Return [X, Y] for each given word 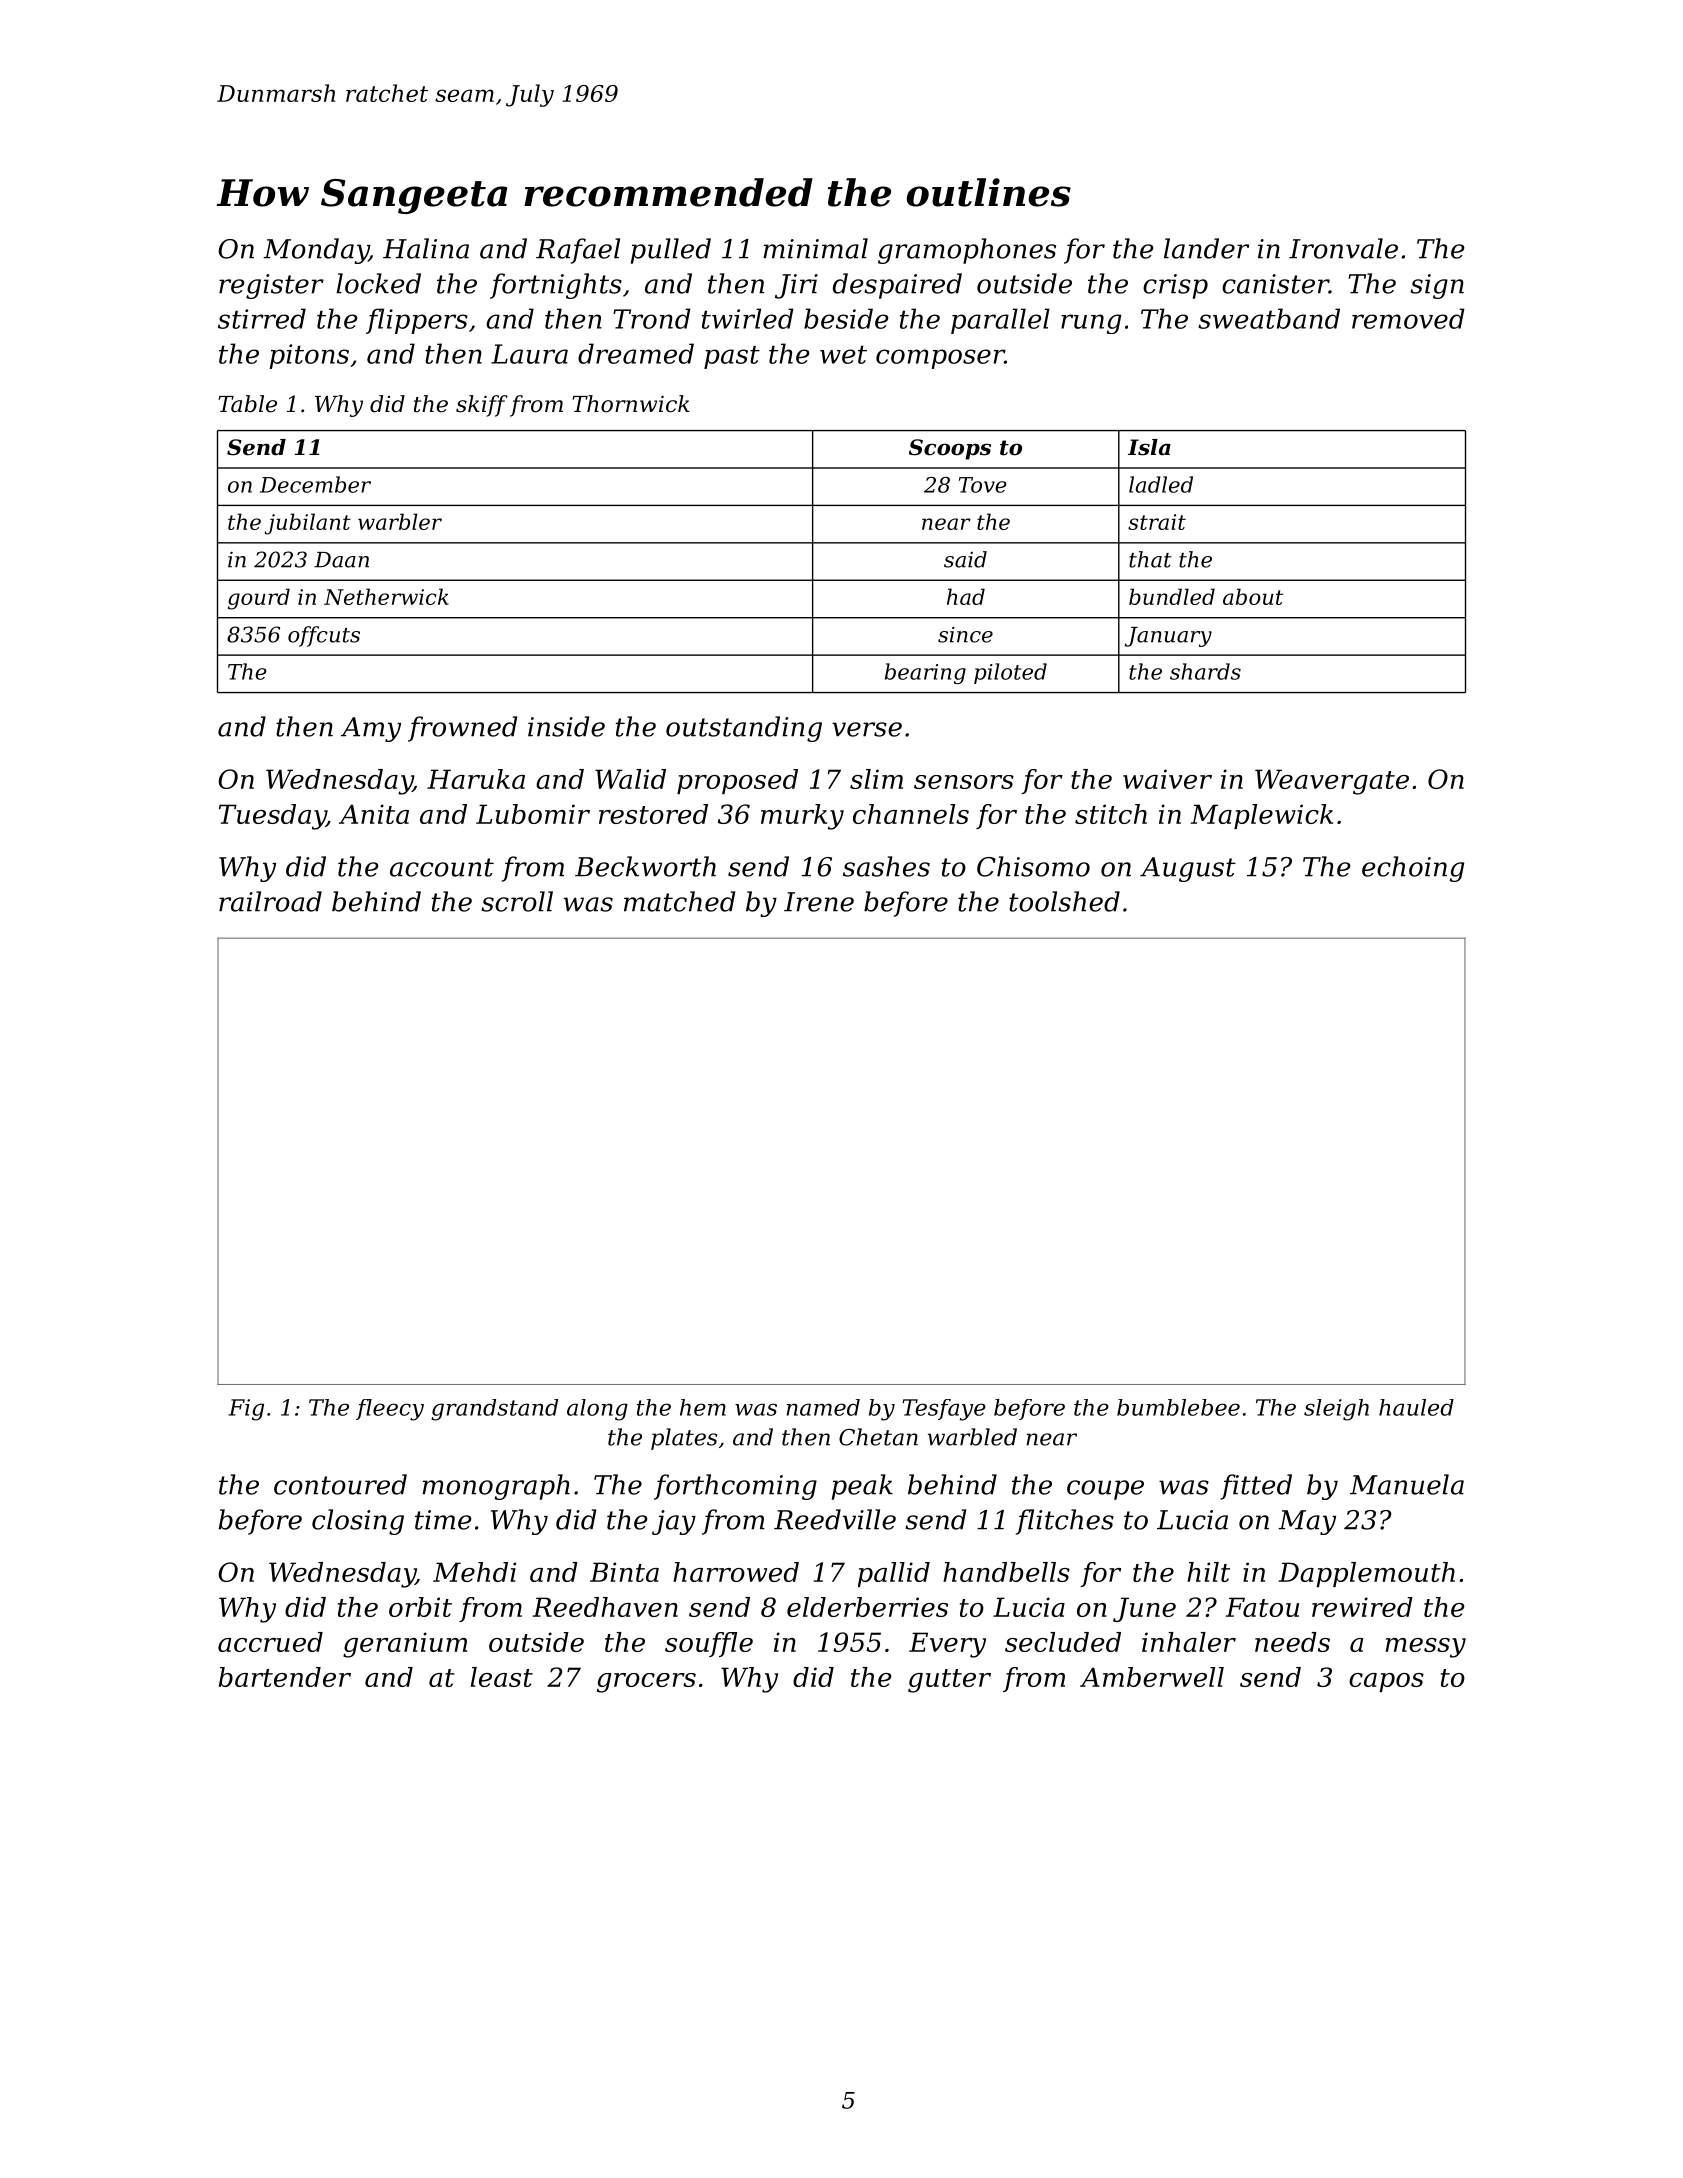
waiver [1167, 779]
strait [1157, 522]
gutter [949, 1681]
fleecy [390, 1410]
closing [358, 1522]
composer [940, 359]
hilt [1208, 1572]
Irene [819, 902]
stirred [262, 318]
